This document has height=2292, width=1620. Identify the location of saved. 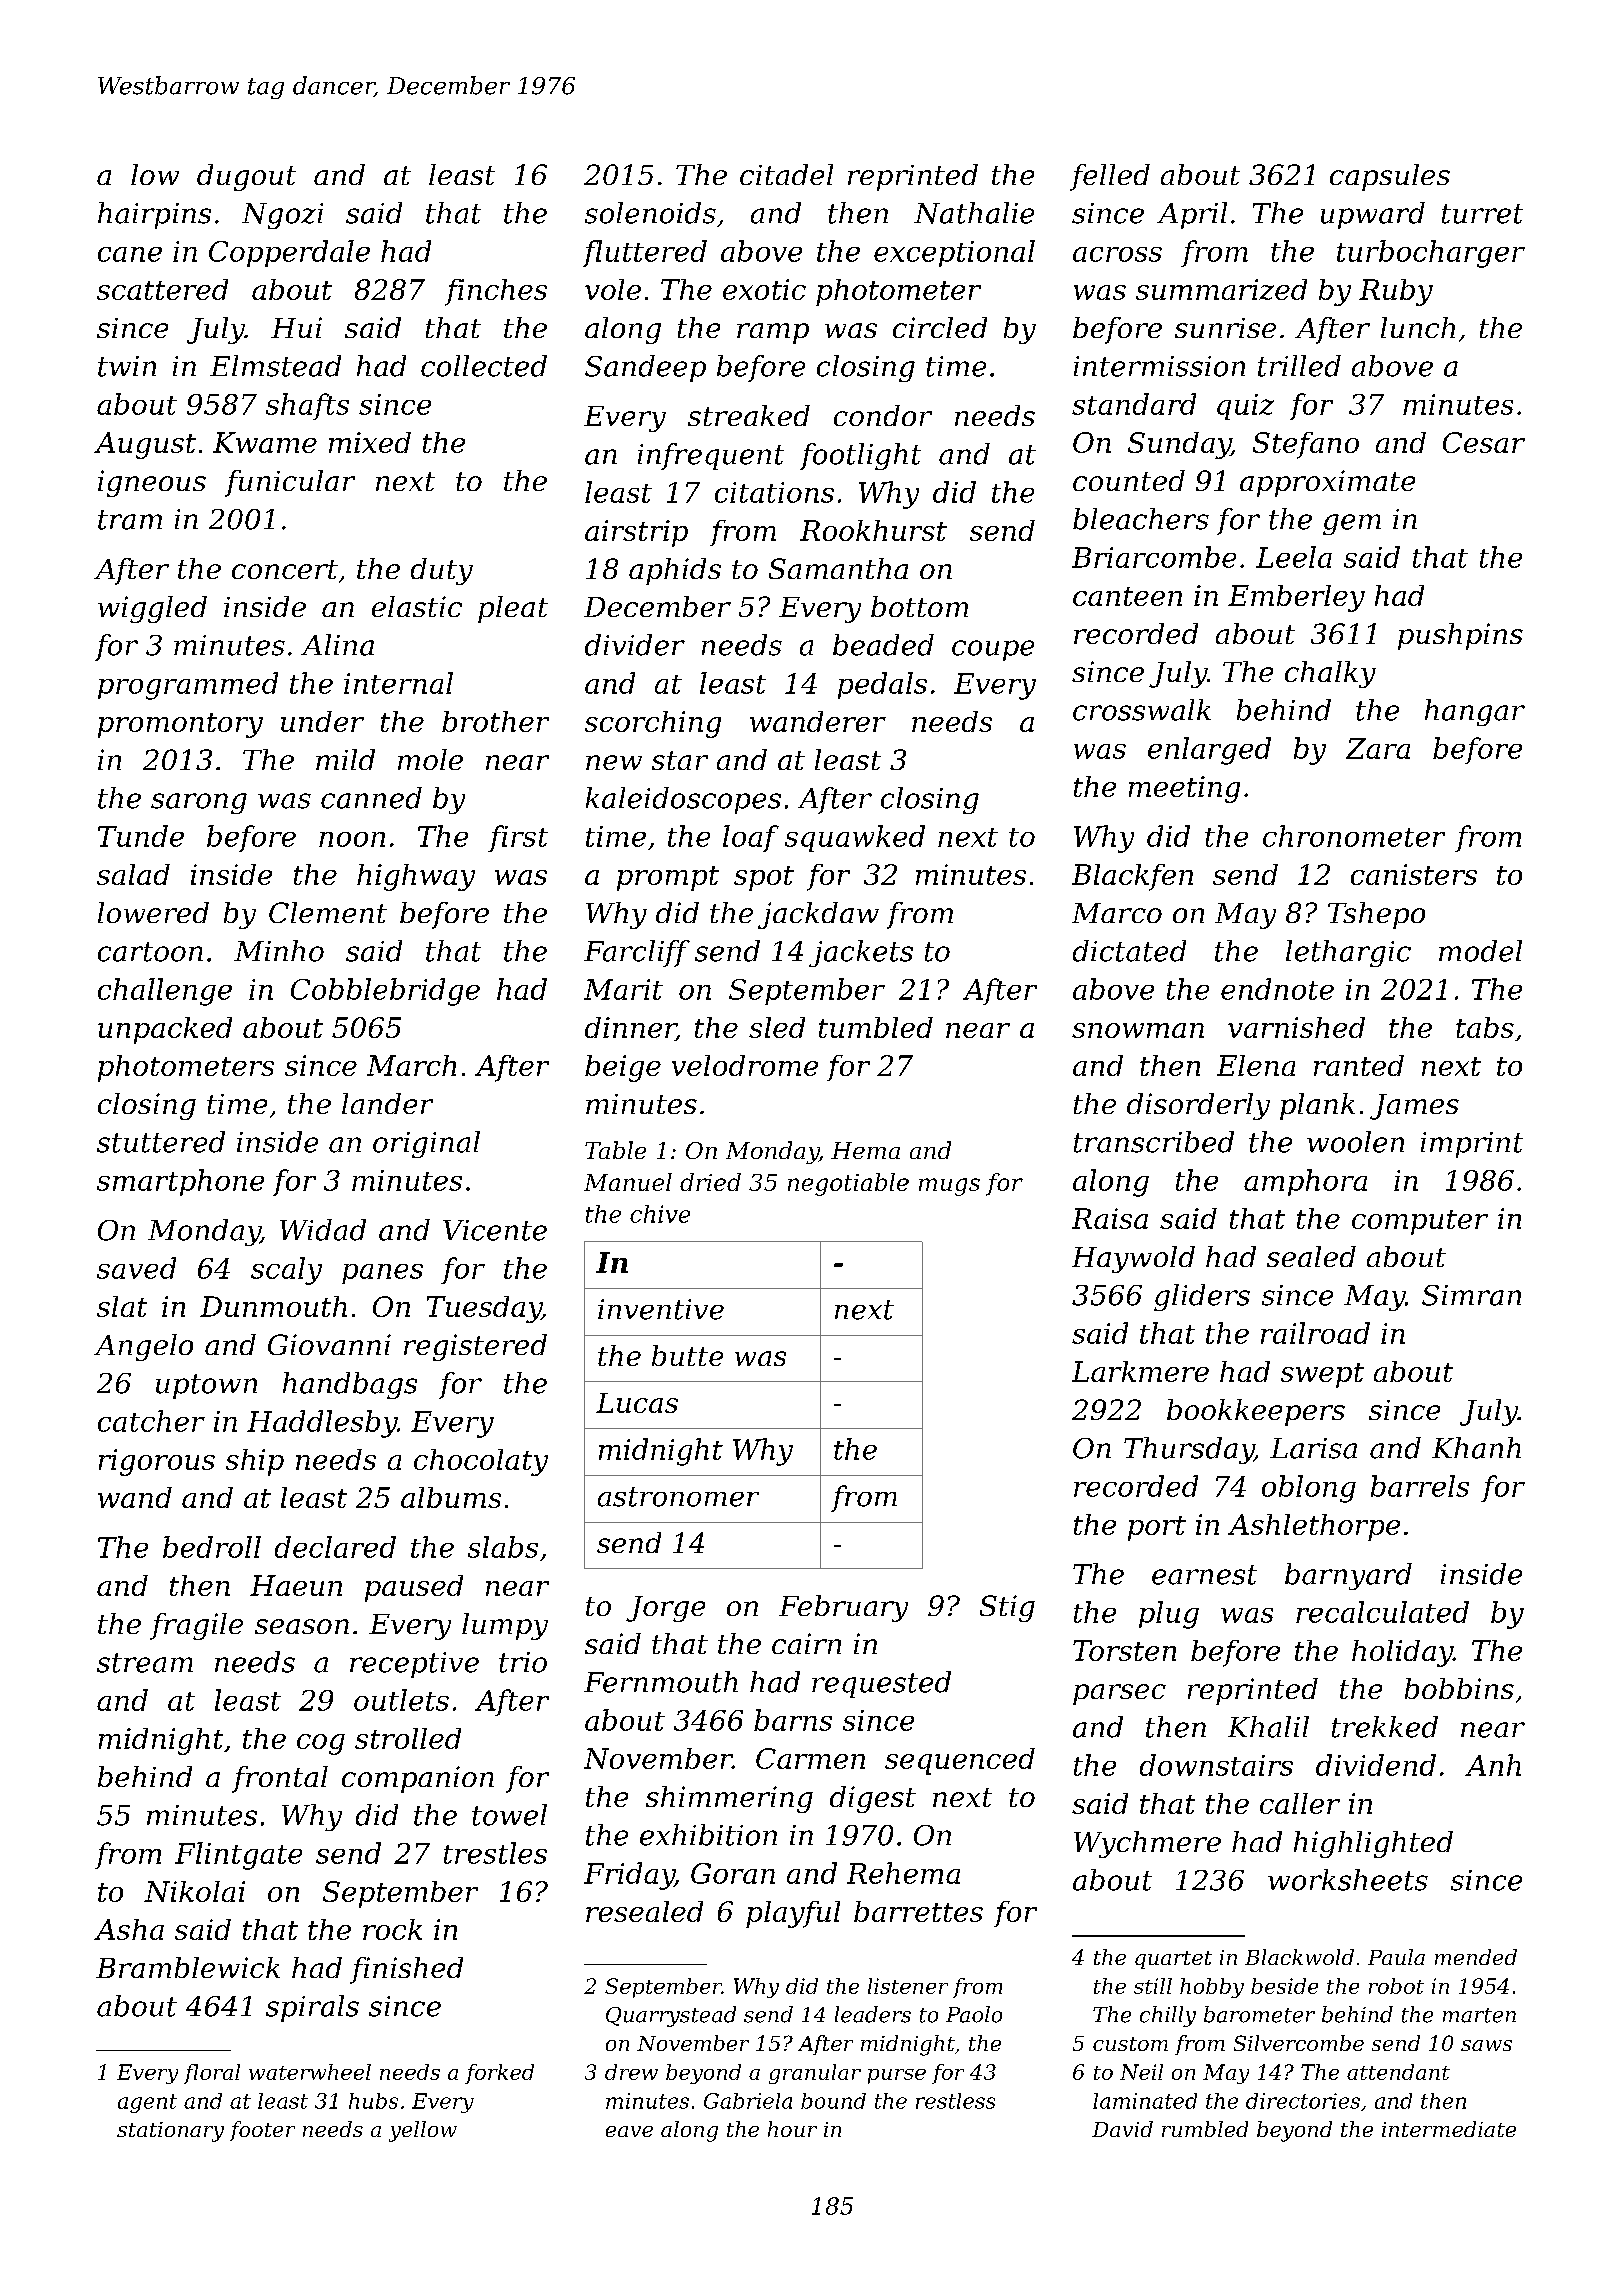
(136, 1268).
